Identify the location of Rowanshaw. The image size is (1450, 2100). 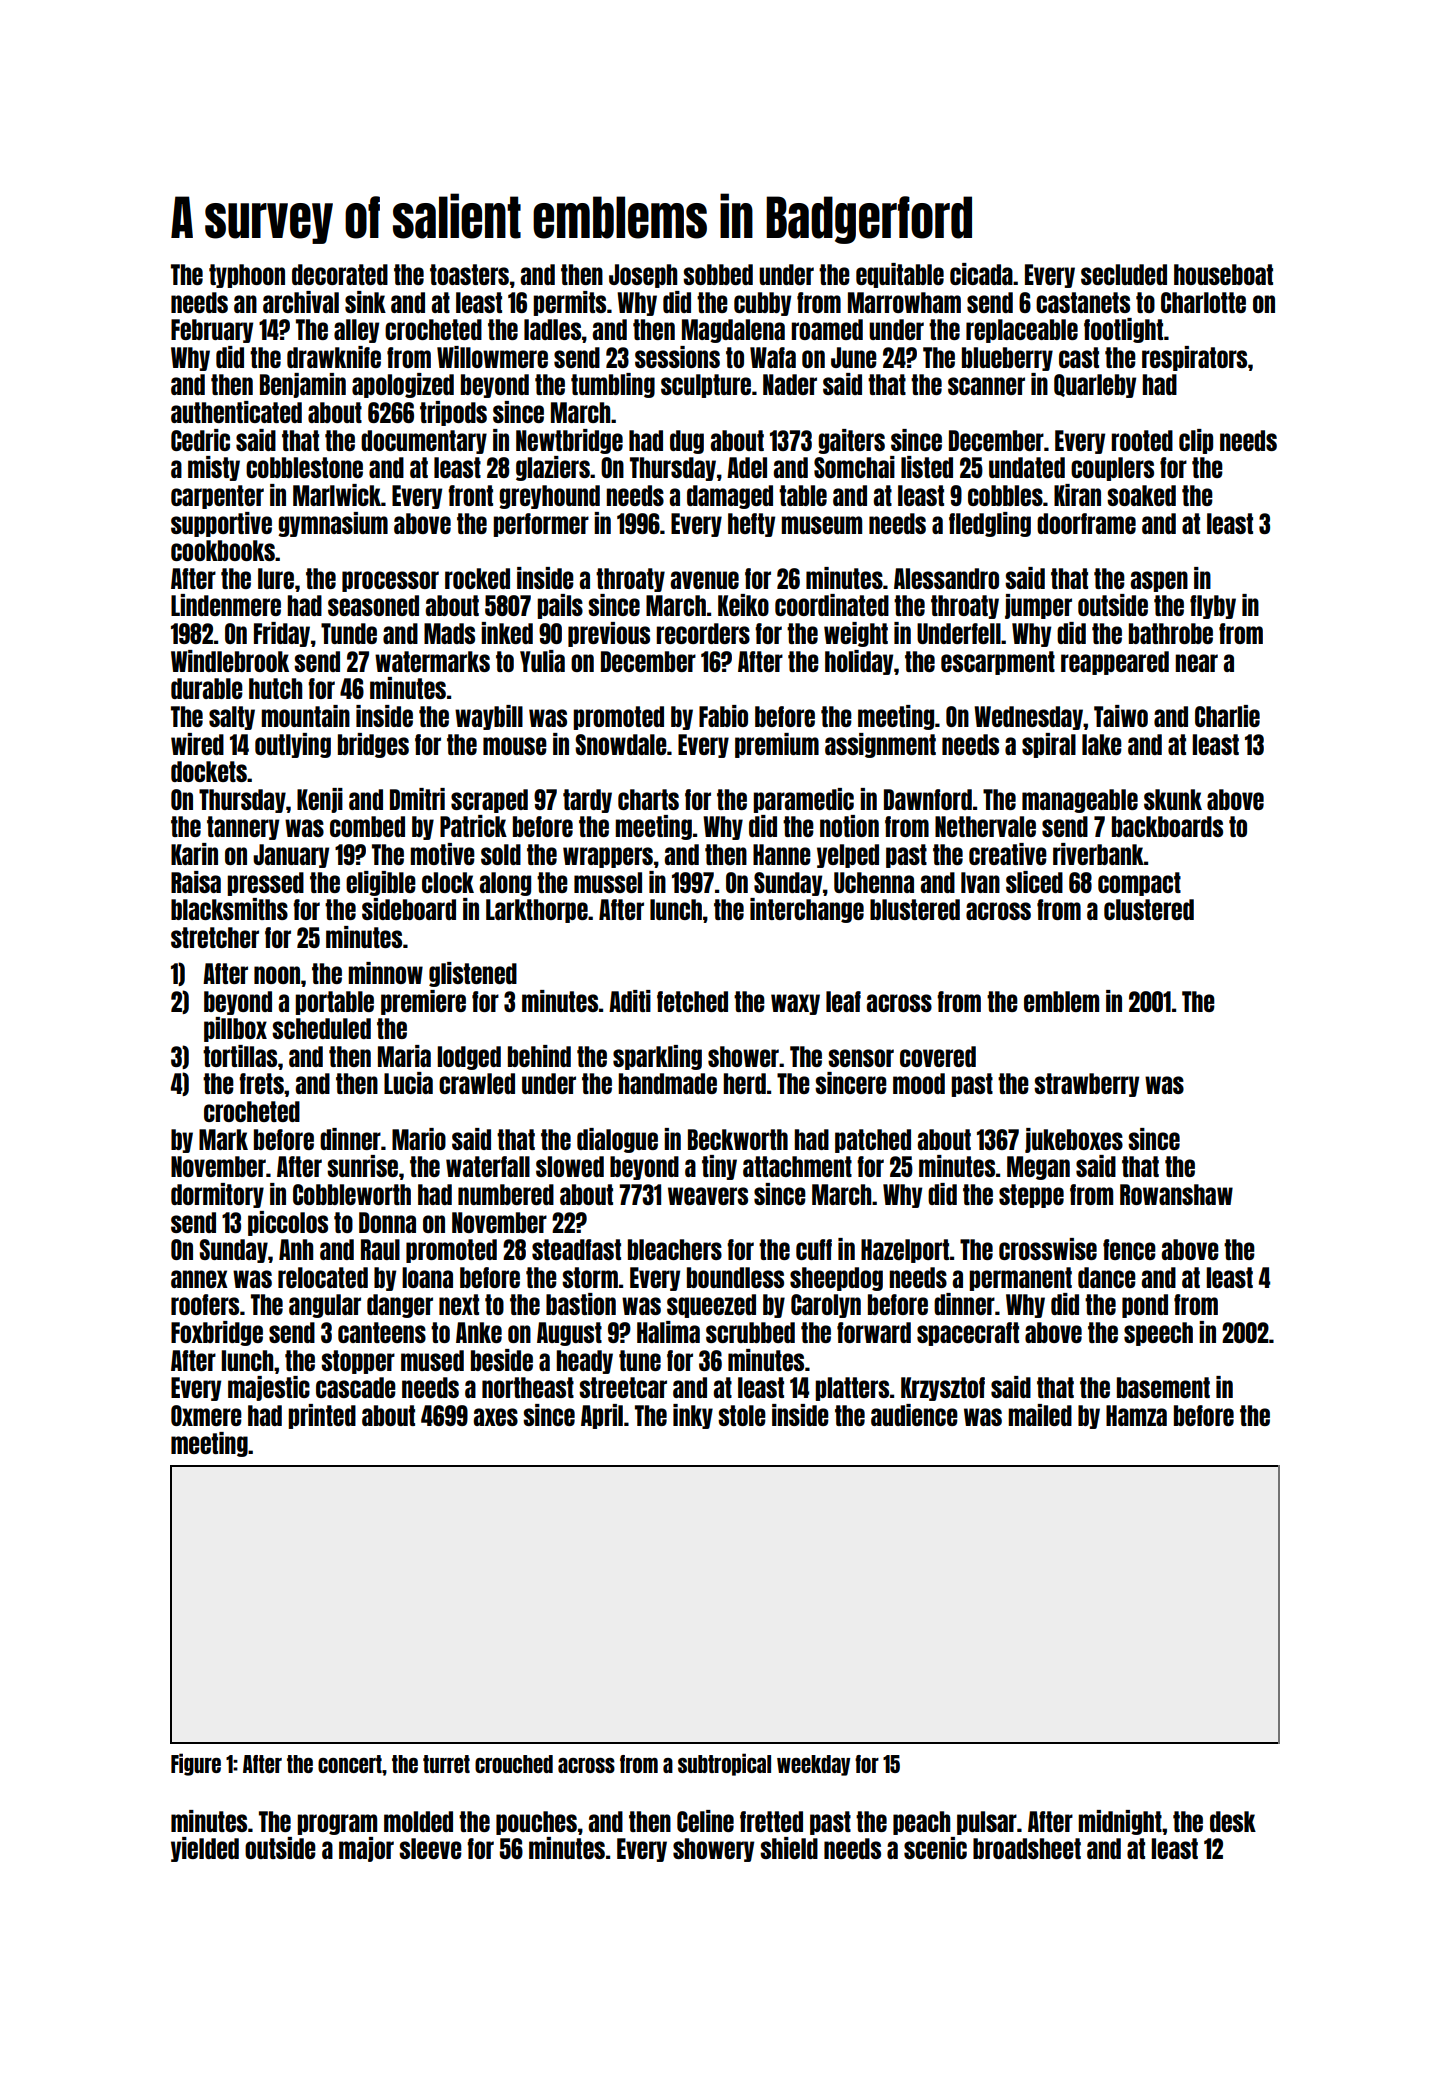
(1176, 1194).
